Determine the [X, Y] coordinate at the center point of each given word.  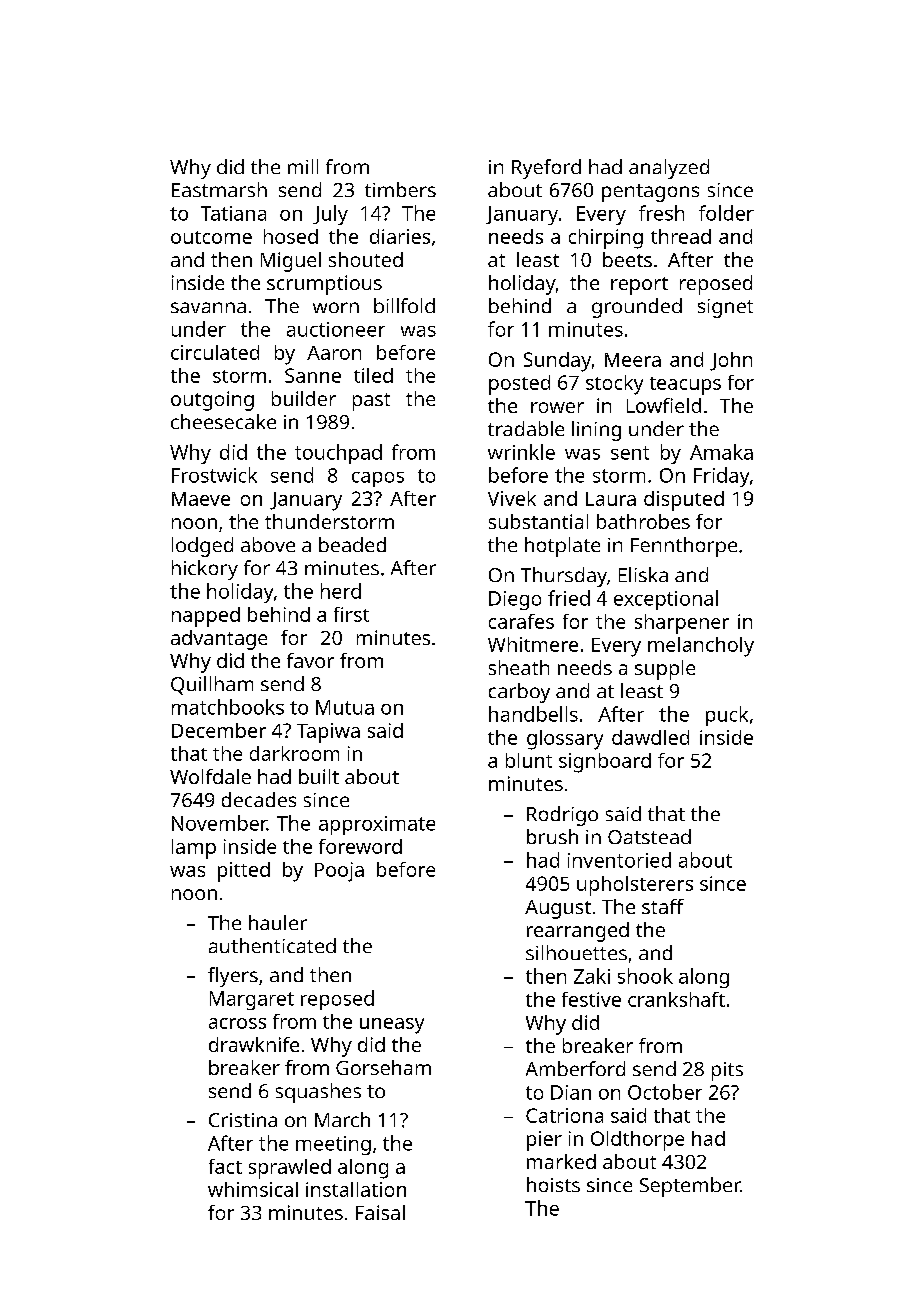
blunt [529, 760]
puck [727, 716]
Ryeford [546, 169]
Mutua [345, 707]
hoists [553, 1184]
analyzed [669, 169]
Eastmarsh [219, 189]
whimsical [253, 1189]
